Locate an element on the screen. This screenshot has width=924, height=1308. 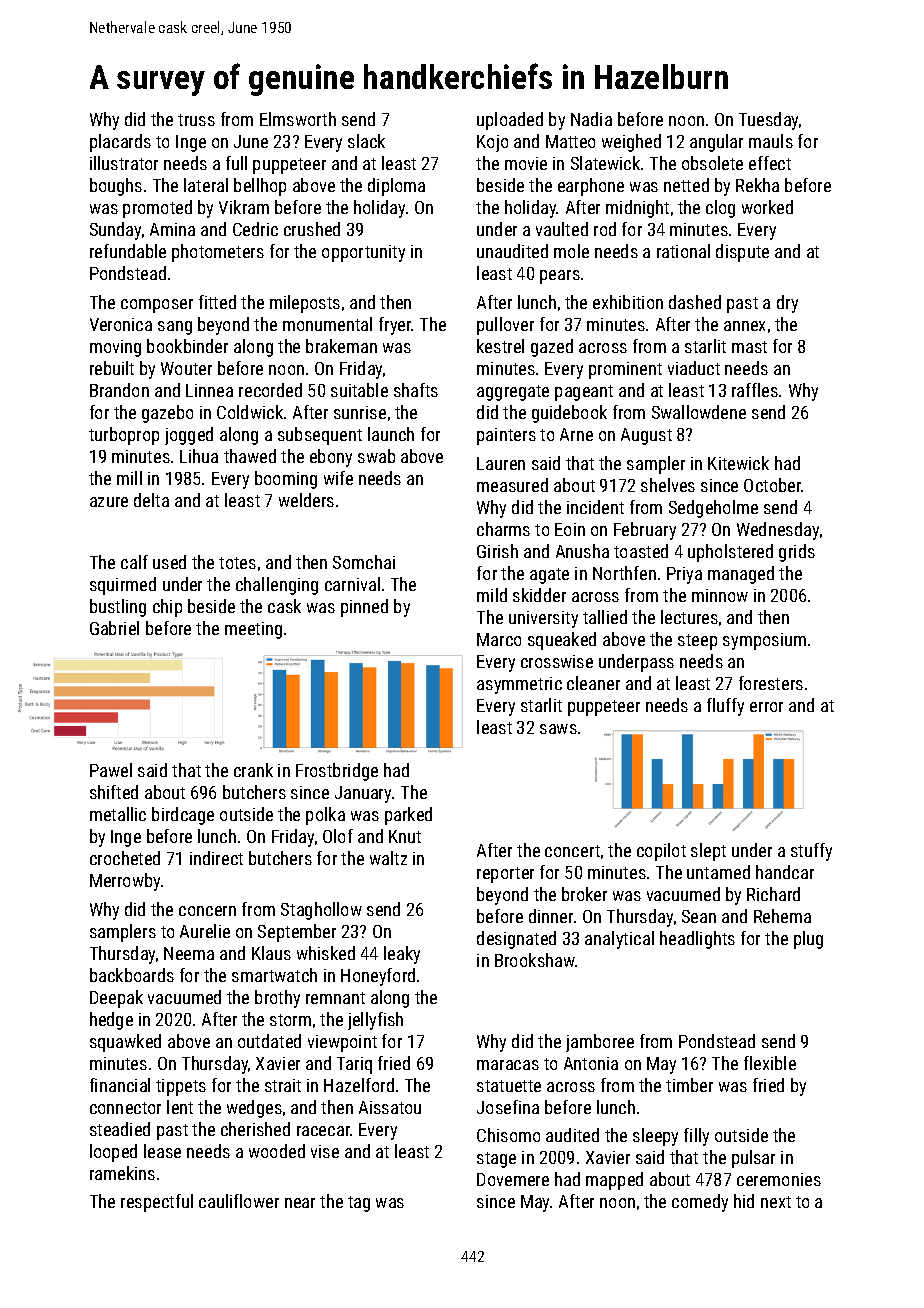
Girish is located at coordinates (497, 551).
